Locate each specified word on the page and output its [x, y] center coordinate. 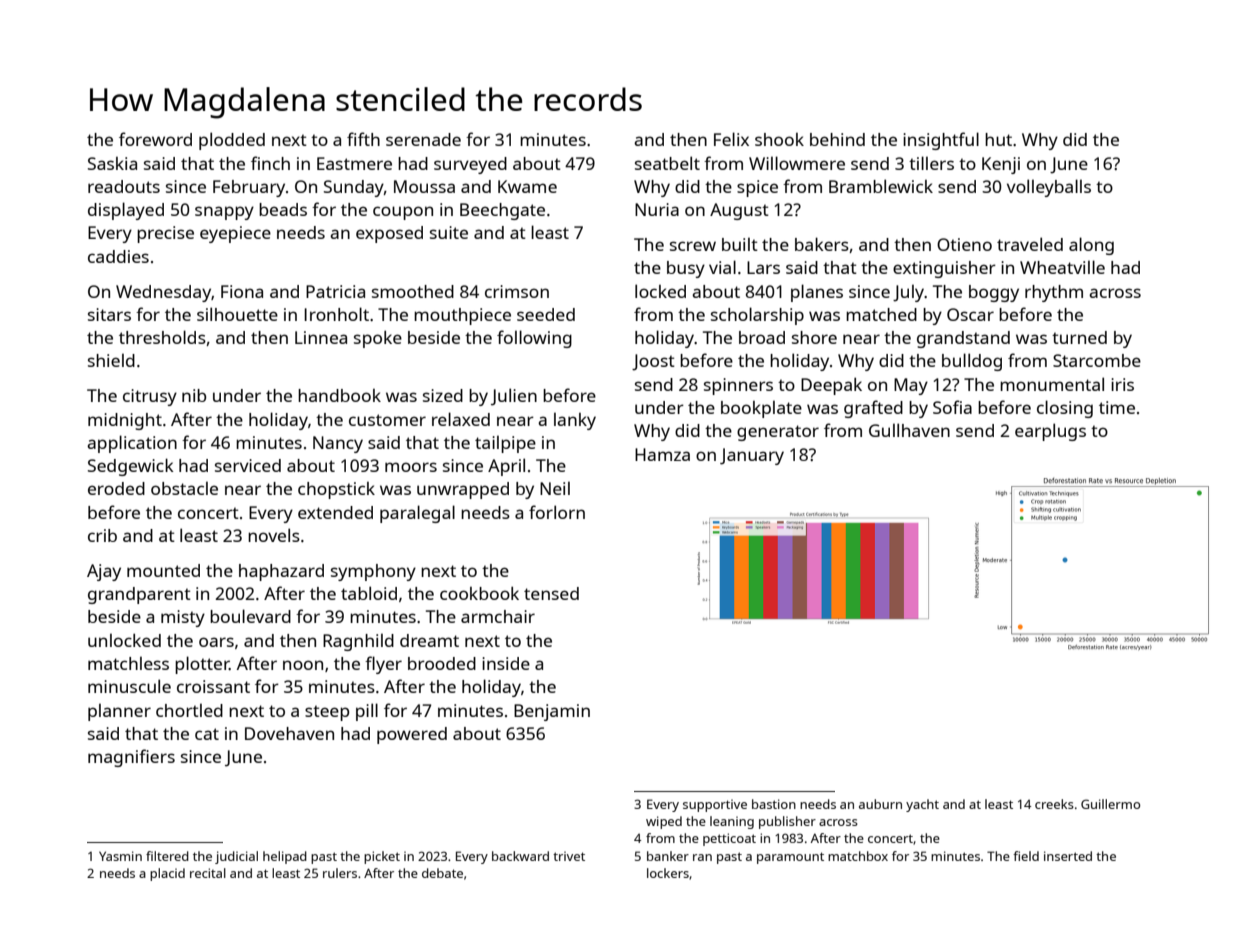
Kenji [1001, 165]
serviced [248, 465]
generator [778, 433]
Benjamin [552, 712]
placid [167, 874]
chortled [189, 710]
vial [722, 267]
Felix [731, 139]
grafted [873, 409]
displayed [126, 211]
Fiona [242, 291]
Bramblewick [881, 186]
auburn [880, 804]
